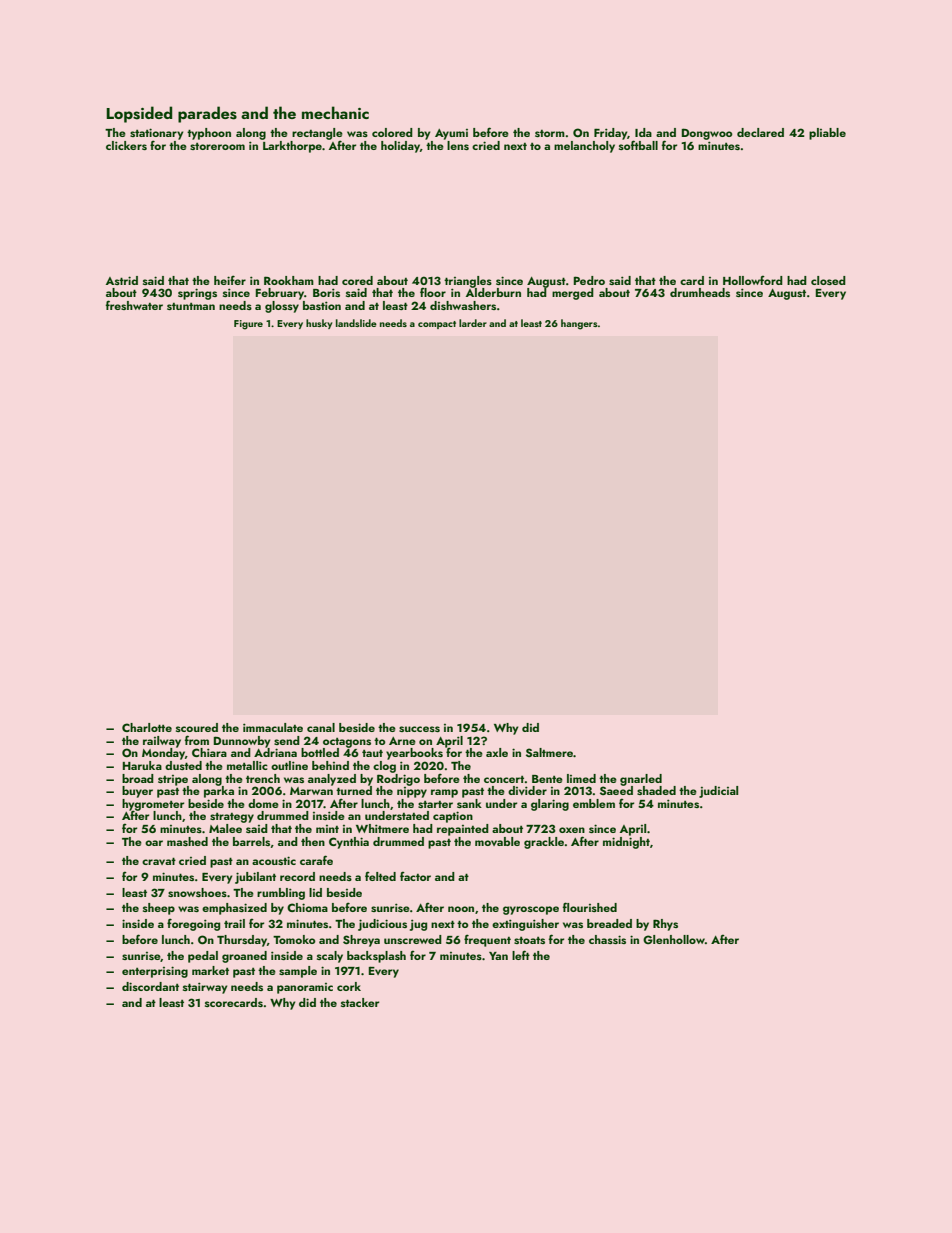 The height and width of the page is (1233, 952). I want to click on Hollowford, so click(753, 280).
